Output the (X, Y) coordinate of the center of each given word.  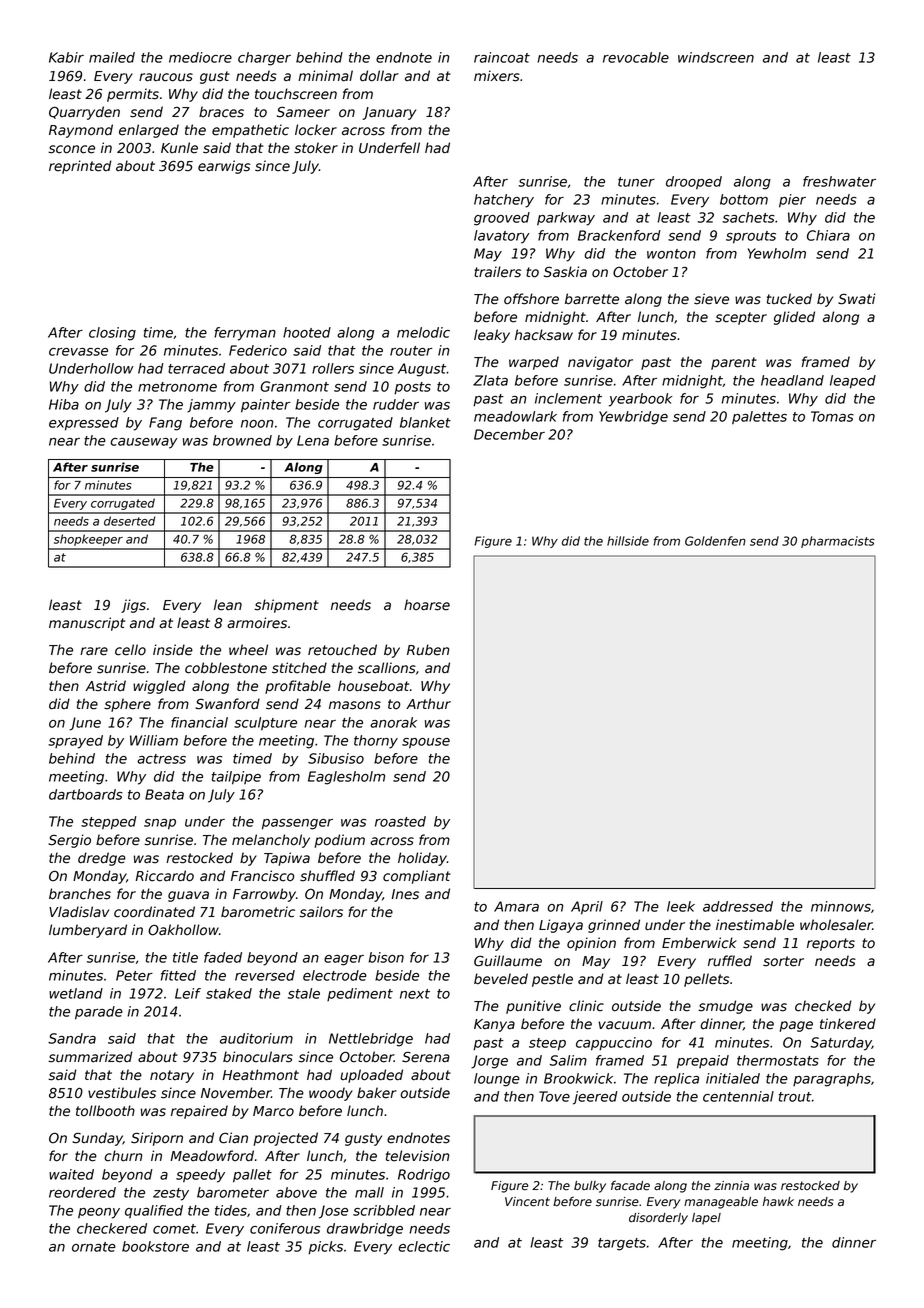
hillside (628, 541)
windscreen (716, 57)
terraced (196, 368)
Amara (516, 906)
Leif (188, 993)
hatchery (504, 201)
